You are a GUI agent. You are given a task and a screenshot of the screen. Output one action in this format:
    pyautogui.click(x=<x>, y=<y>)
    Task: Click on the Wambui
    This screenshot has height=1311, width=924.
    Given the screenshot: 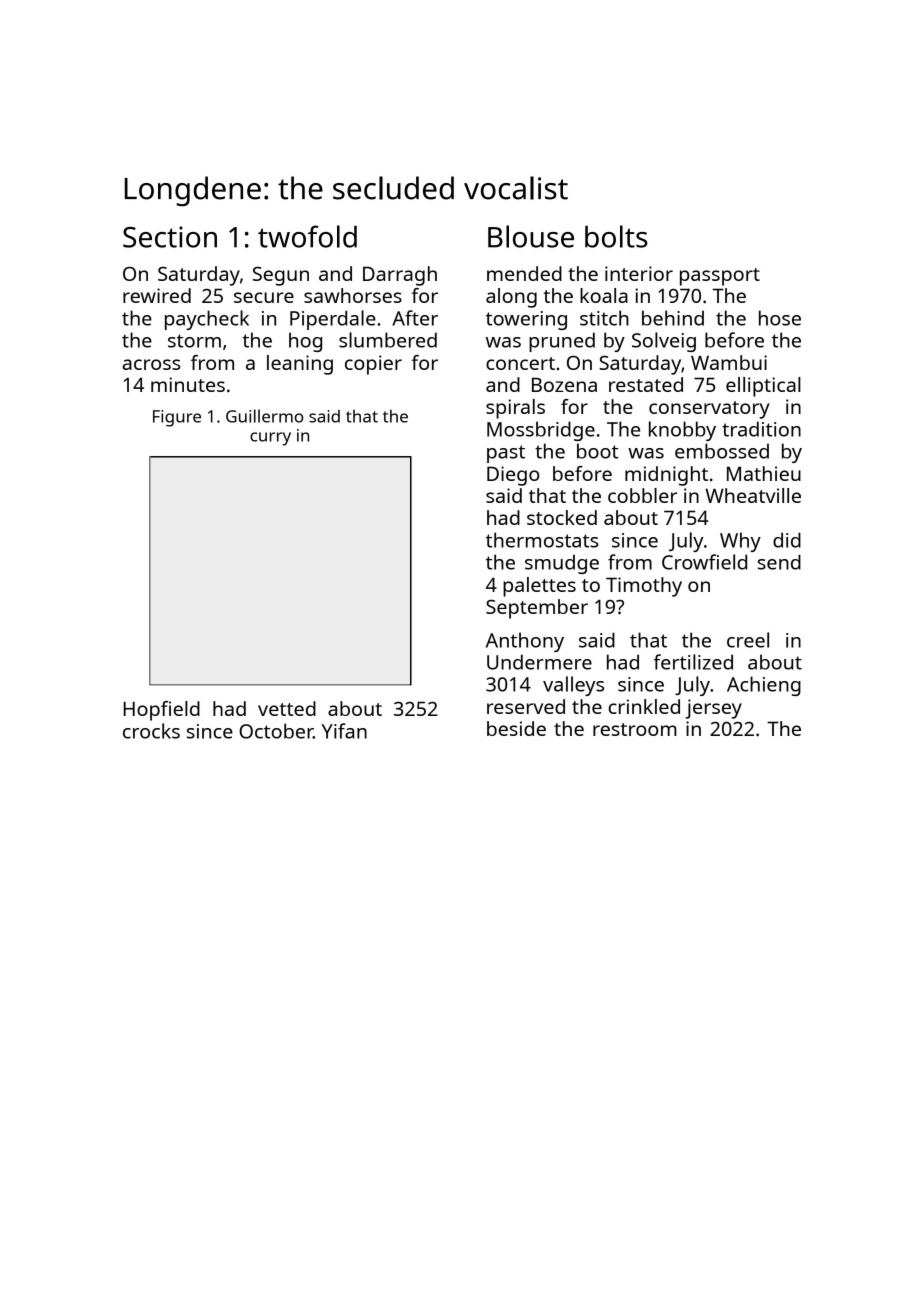 What is the action you would take?
    pyautogui.click(x=729, y=362)
